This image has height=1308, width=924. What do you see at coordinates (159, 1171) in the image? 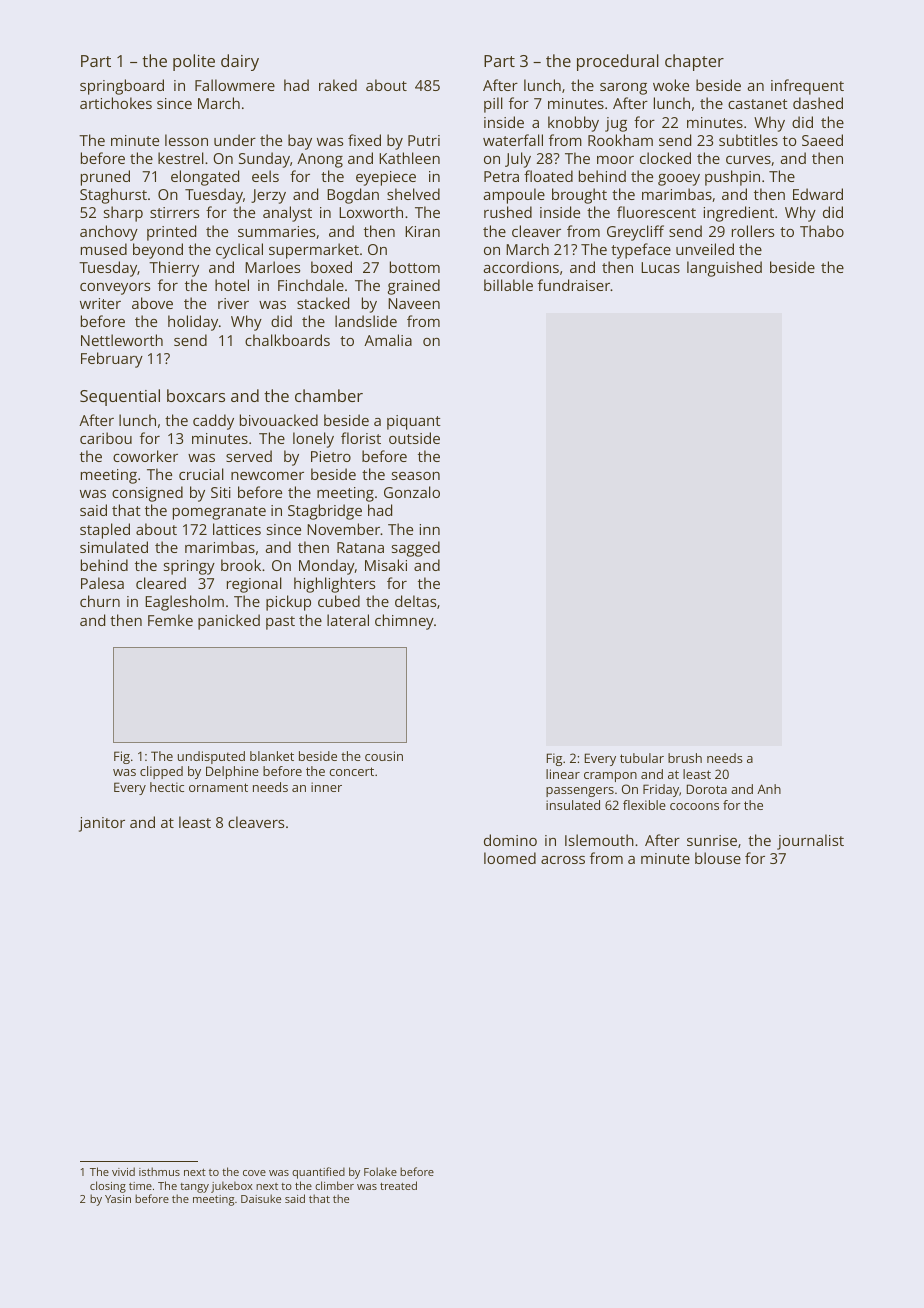
I see `isthmus` at bounding box center [159, 1171].
